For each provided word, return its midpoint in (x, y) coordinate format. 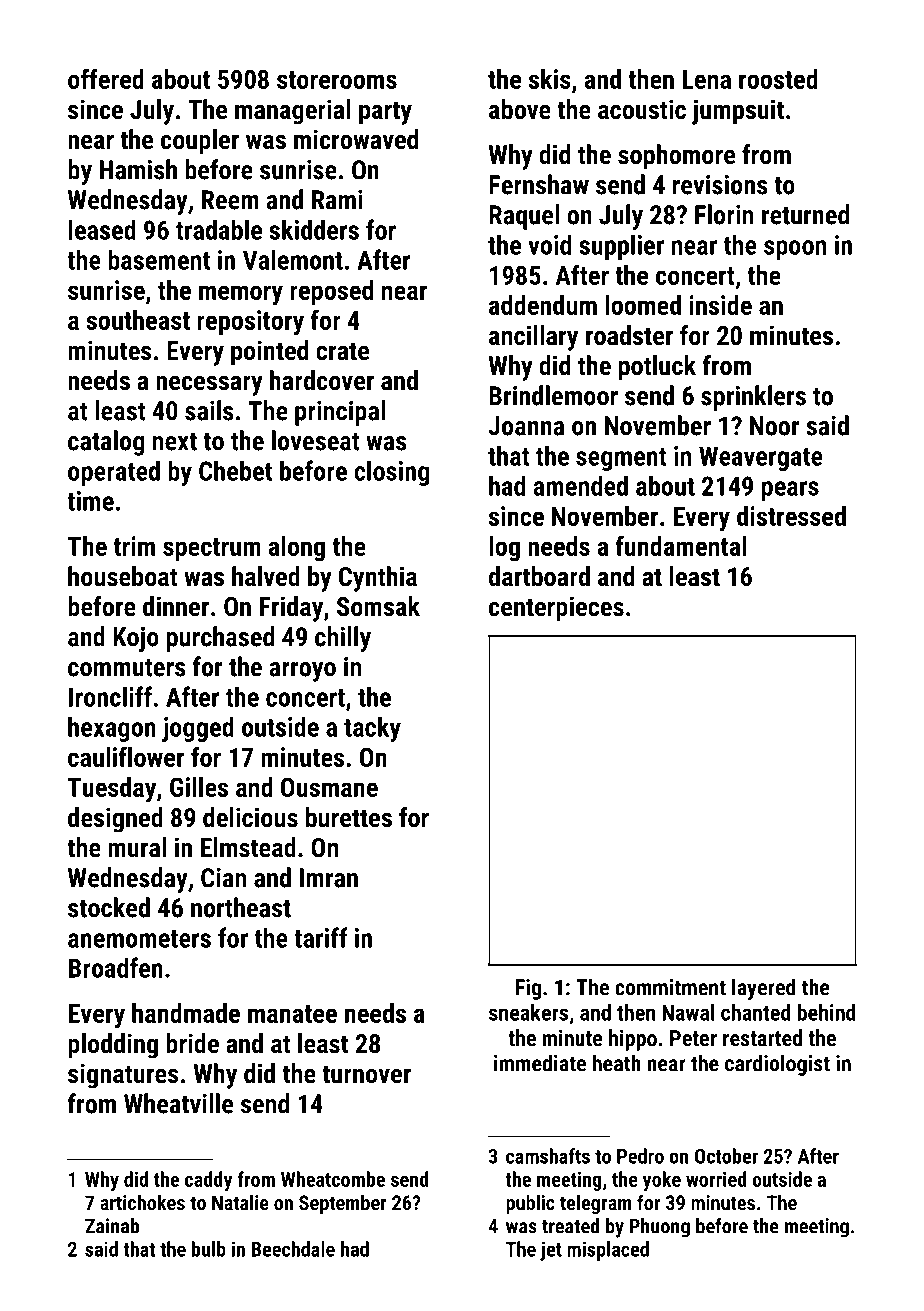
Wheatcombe (333, 1179)
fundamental (680, 545)
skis (550, 79)
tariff (321, 937)
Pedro (640, 1156)
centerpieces (556, 609)
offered (106, 78)
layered (764, 989)
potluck (657, 368)
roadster (629, 335)
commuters (127, 668)
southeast (138, 320)
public (530, 1204)
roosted (778, 79)
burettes (349, 817)
